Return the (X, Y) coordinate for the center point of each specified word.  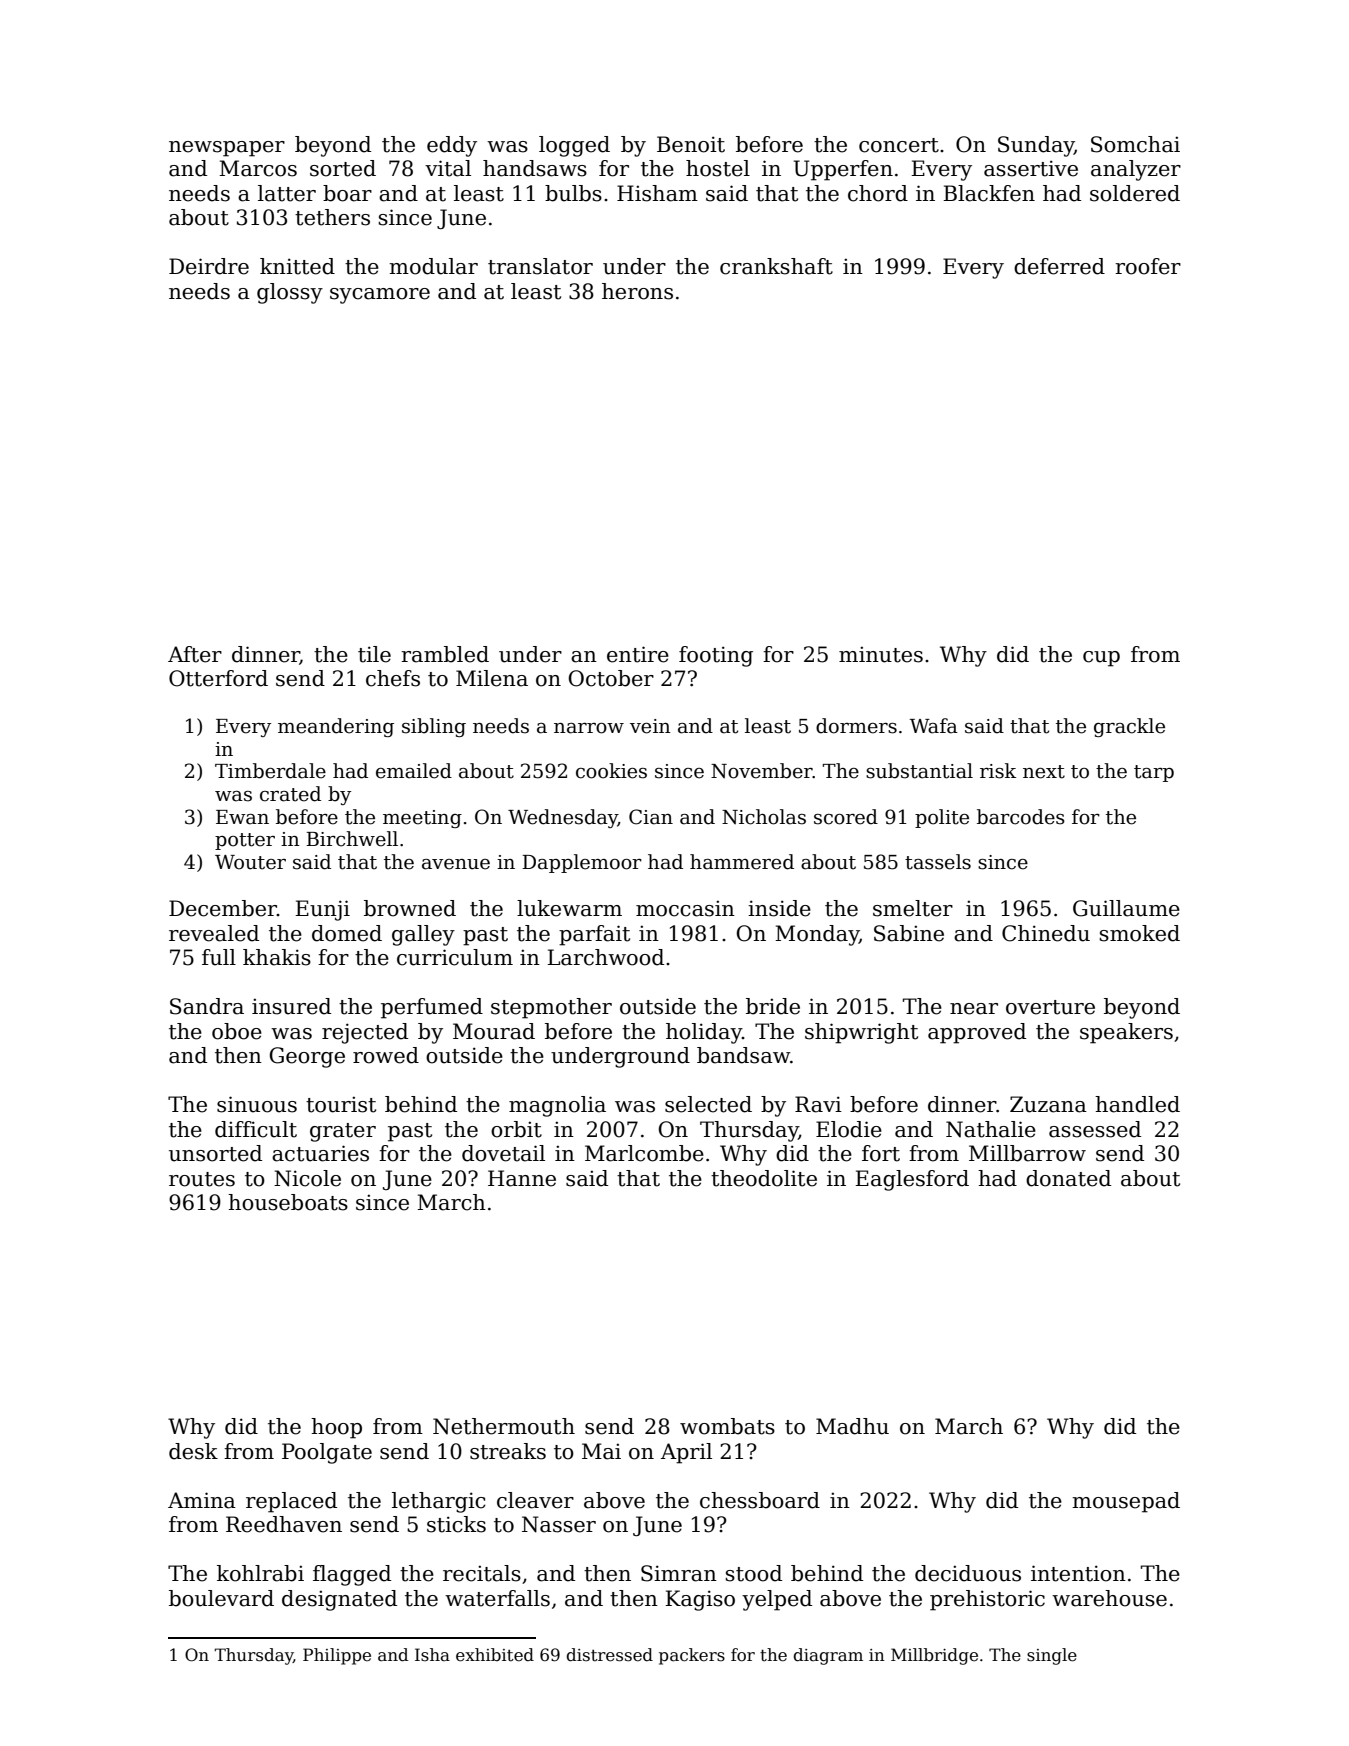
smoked (1139, 933)
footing (716, 656)
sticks (456, 1524)
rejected (365, 1033)
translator (540, 266)
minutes (881, 654)
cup (1101, 659)
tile (374, 654)
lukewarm (569, 908)
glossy (290, 293)
